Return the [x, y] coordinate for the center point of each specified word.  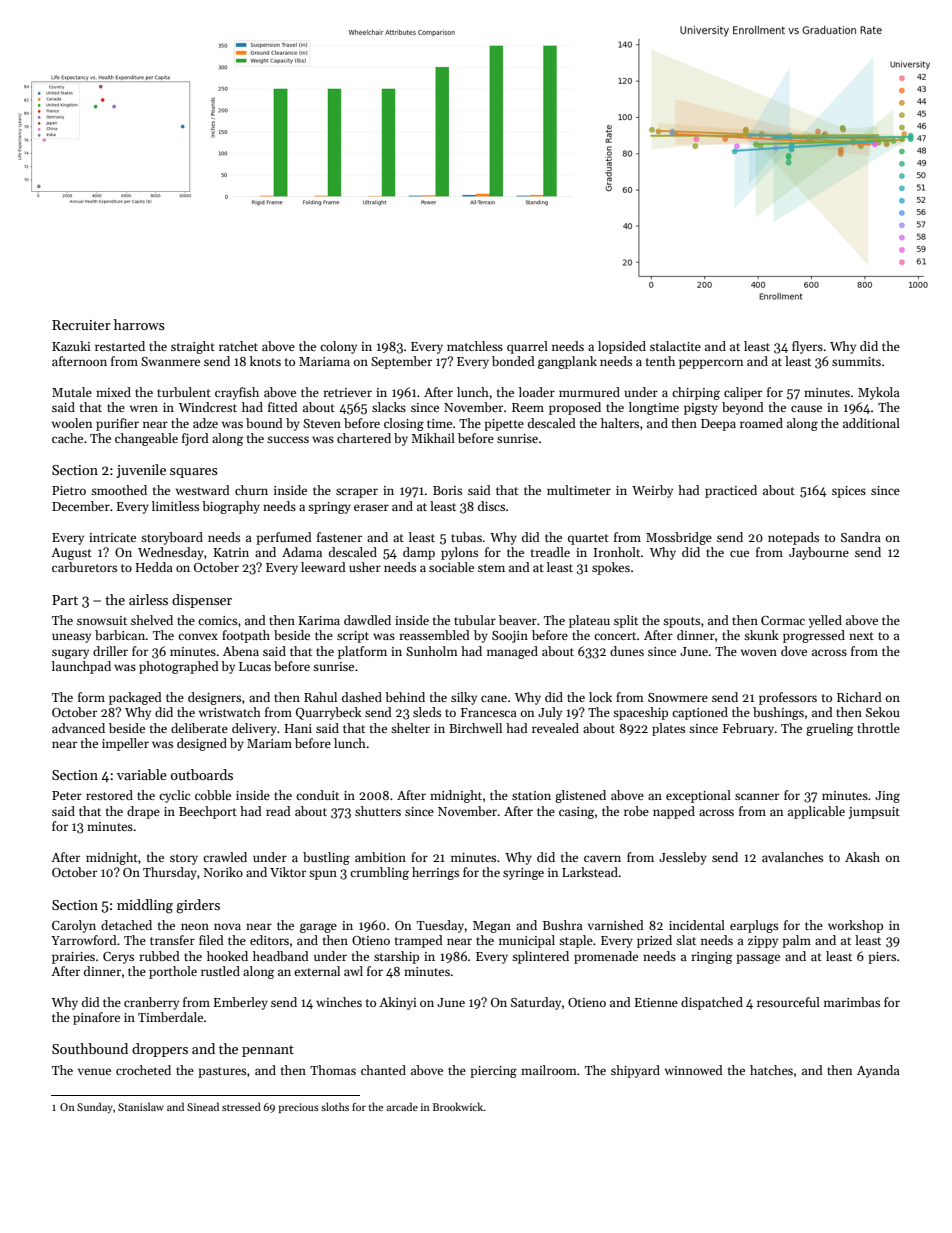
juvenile [141, 471]
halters [620, 423]
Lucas [255, 666]
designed [202, 744]
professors [788, 698]
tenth [660, 361]
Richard [859, 697]
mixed [113, 392]
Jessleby [683, 858]
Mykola [879, 393]
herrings [435, 873]
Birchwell [475, 728]
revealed [555, 728]
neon [195, 926]
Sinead [203, 1106]
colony [338, 347]
